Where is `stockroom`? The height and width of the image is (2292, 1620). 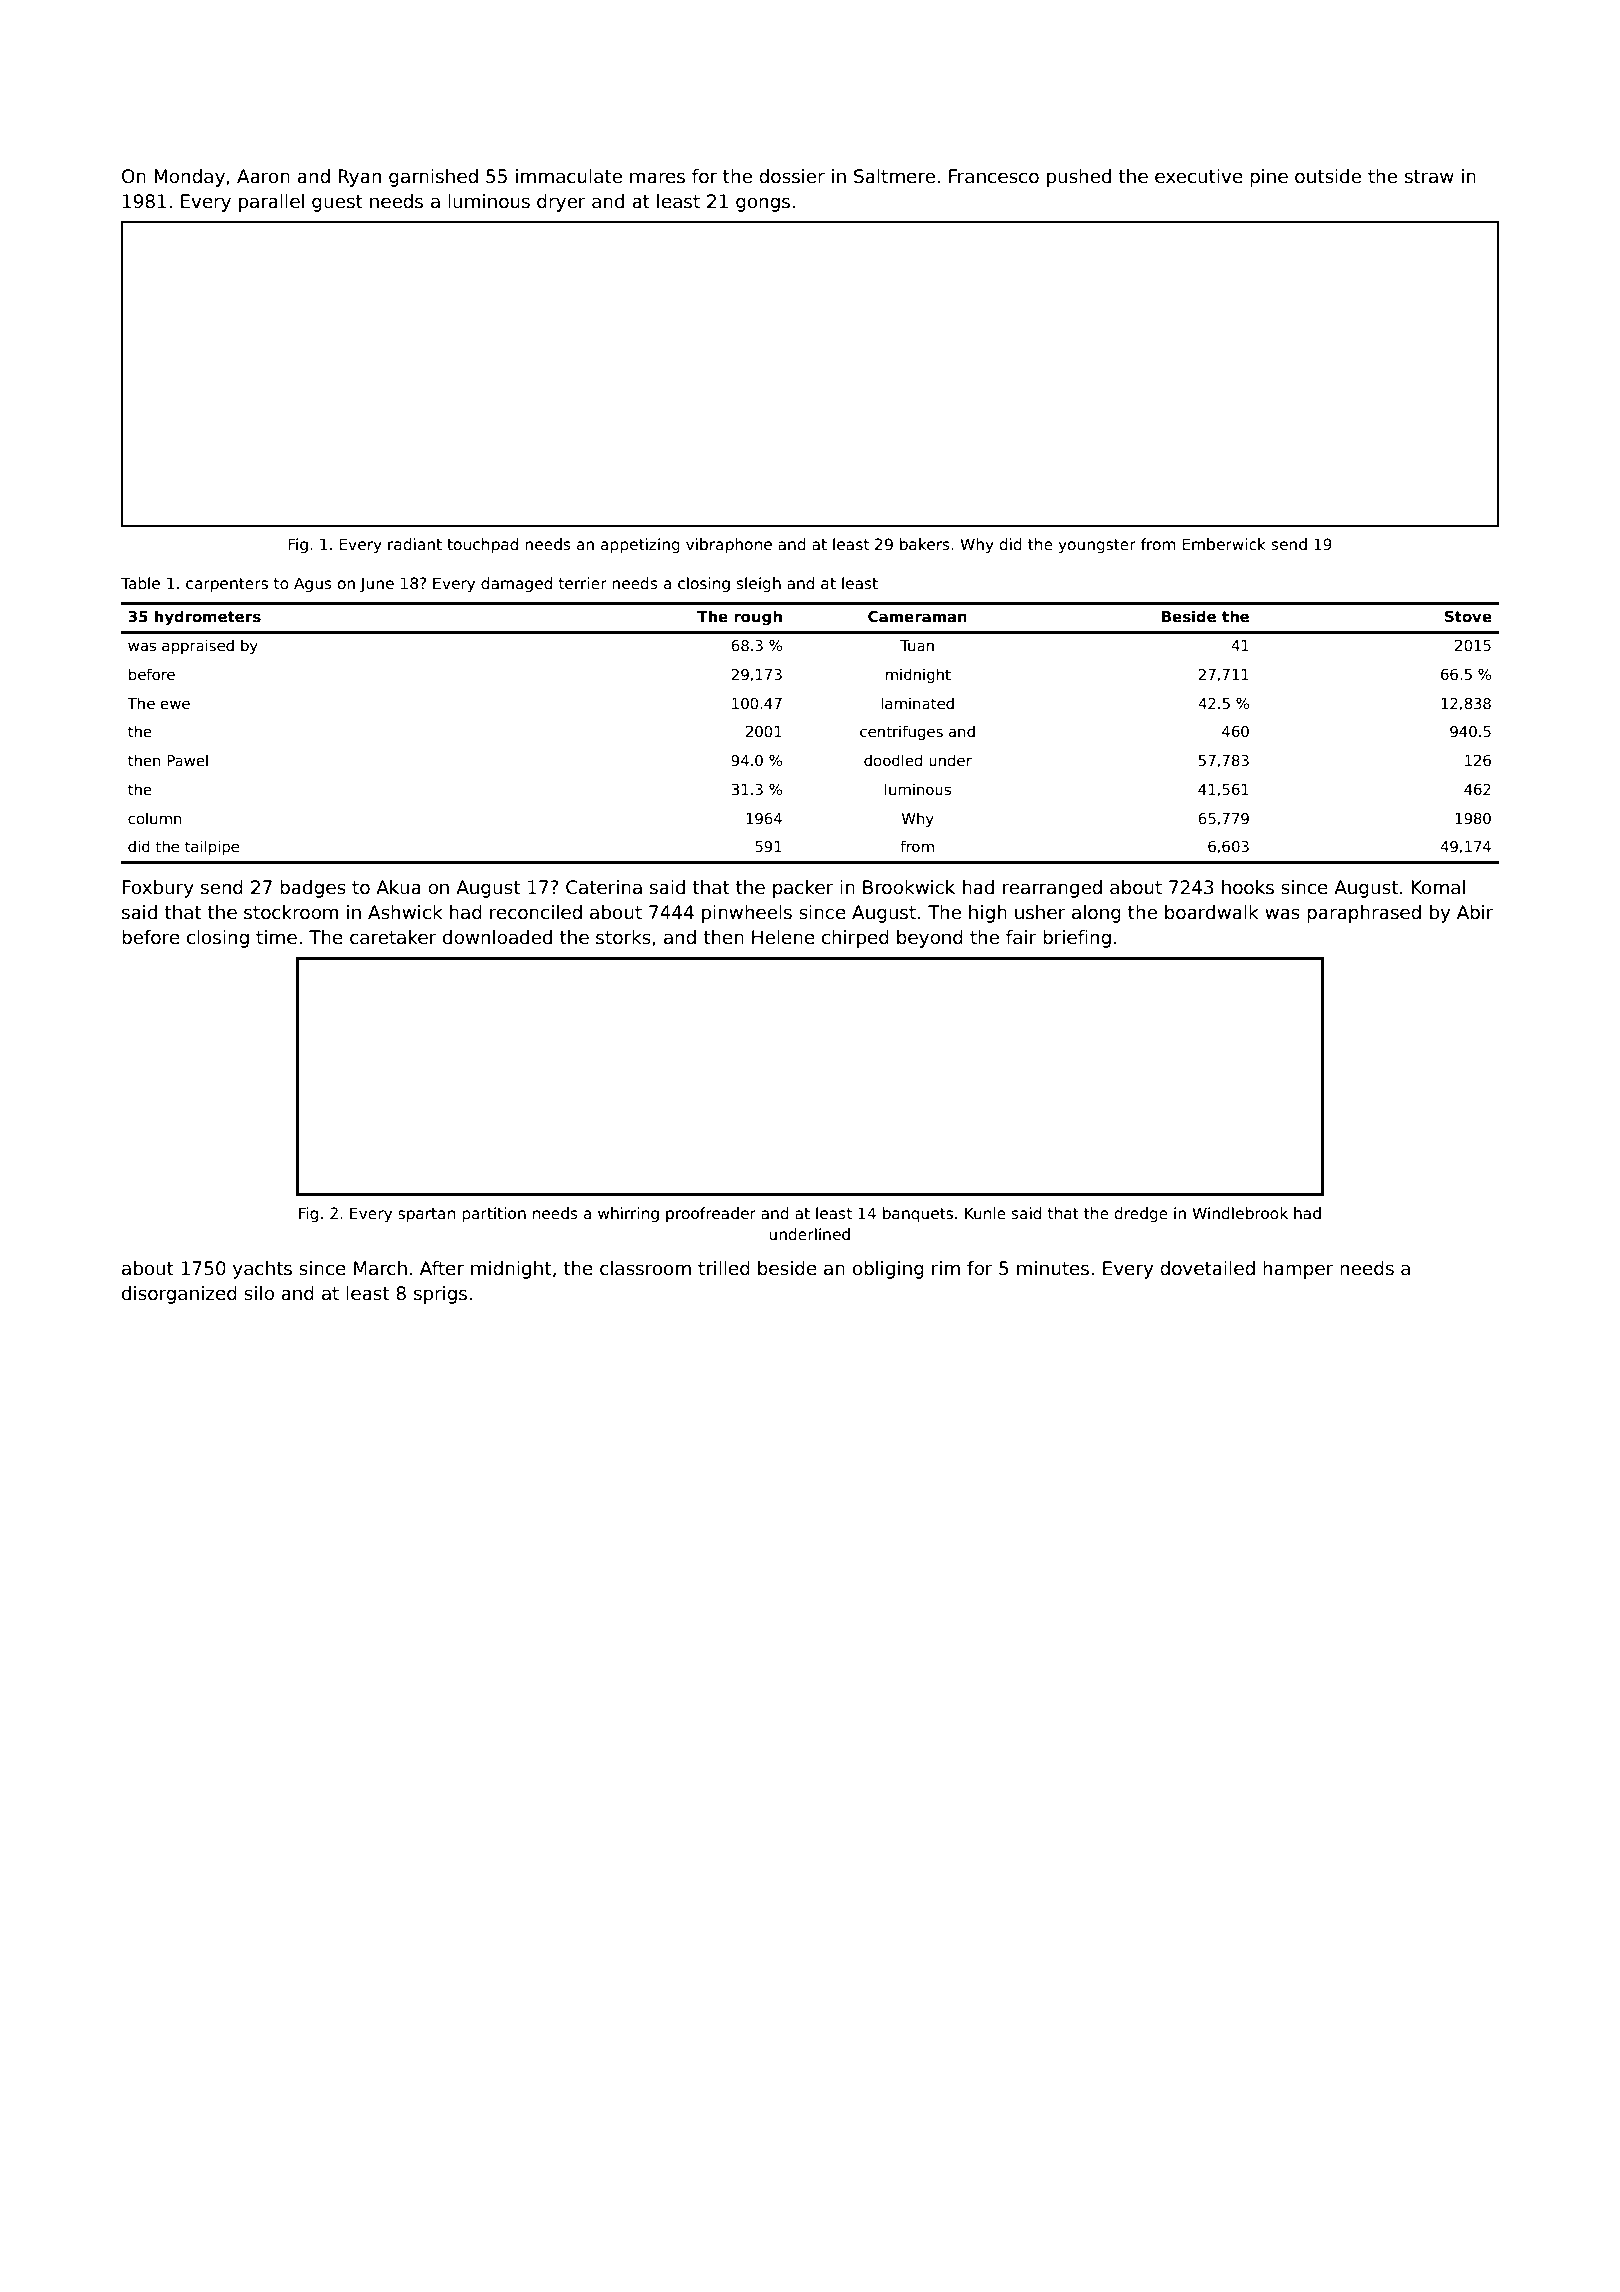
stockroom is located at coordinates (291, 912).
